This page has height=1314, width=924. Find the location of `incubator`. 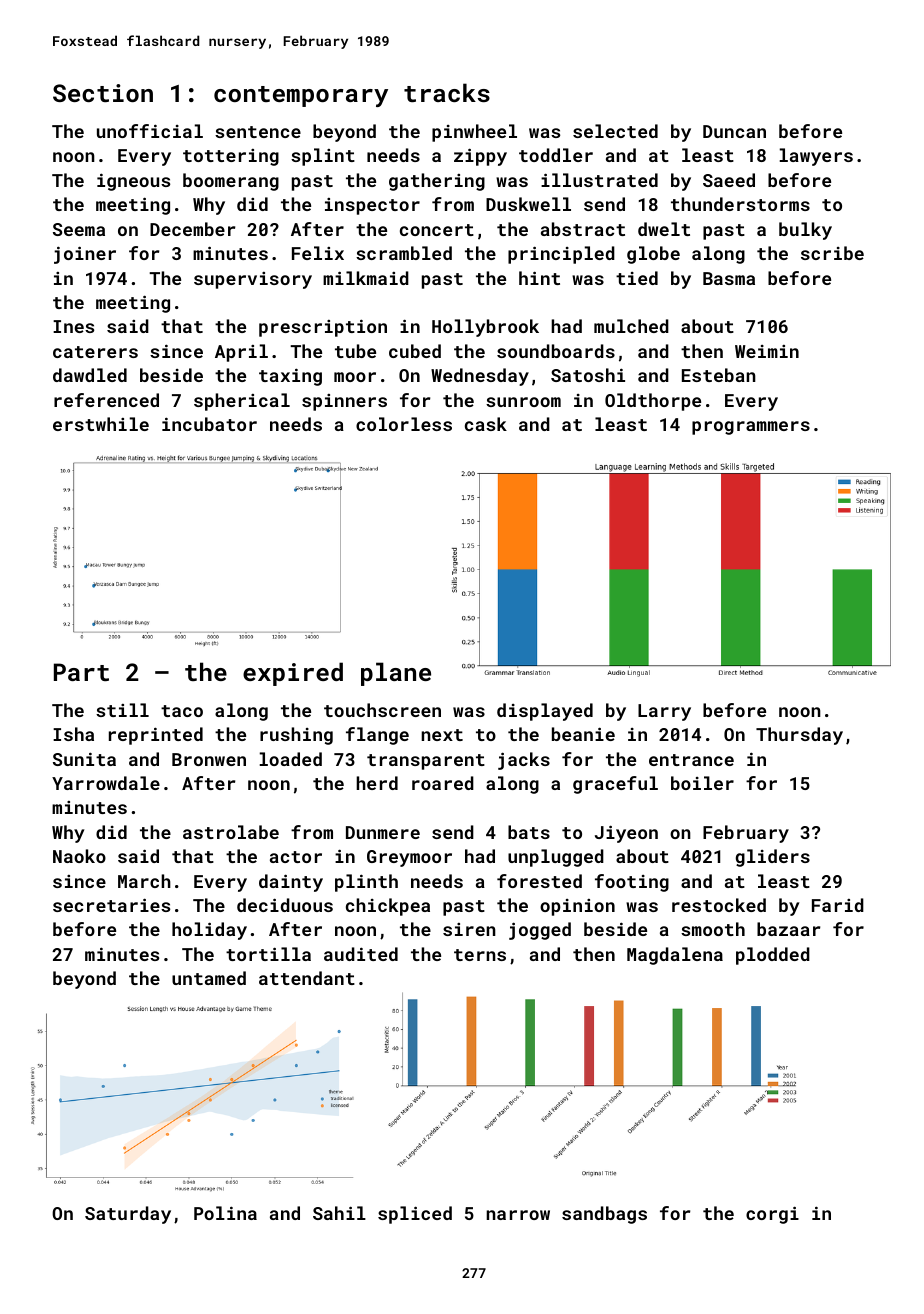

incubator is located at coordinates (209, 424).
